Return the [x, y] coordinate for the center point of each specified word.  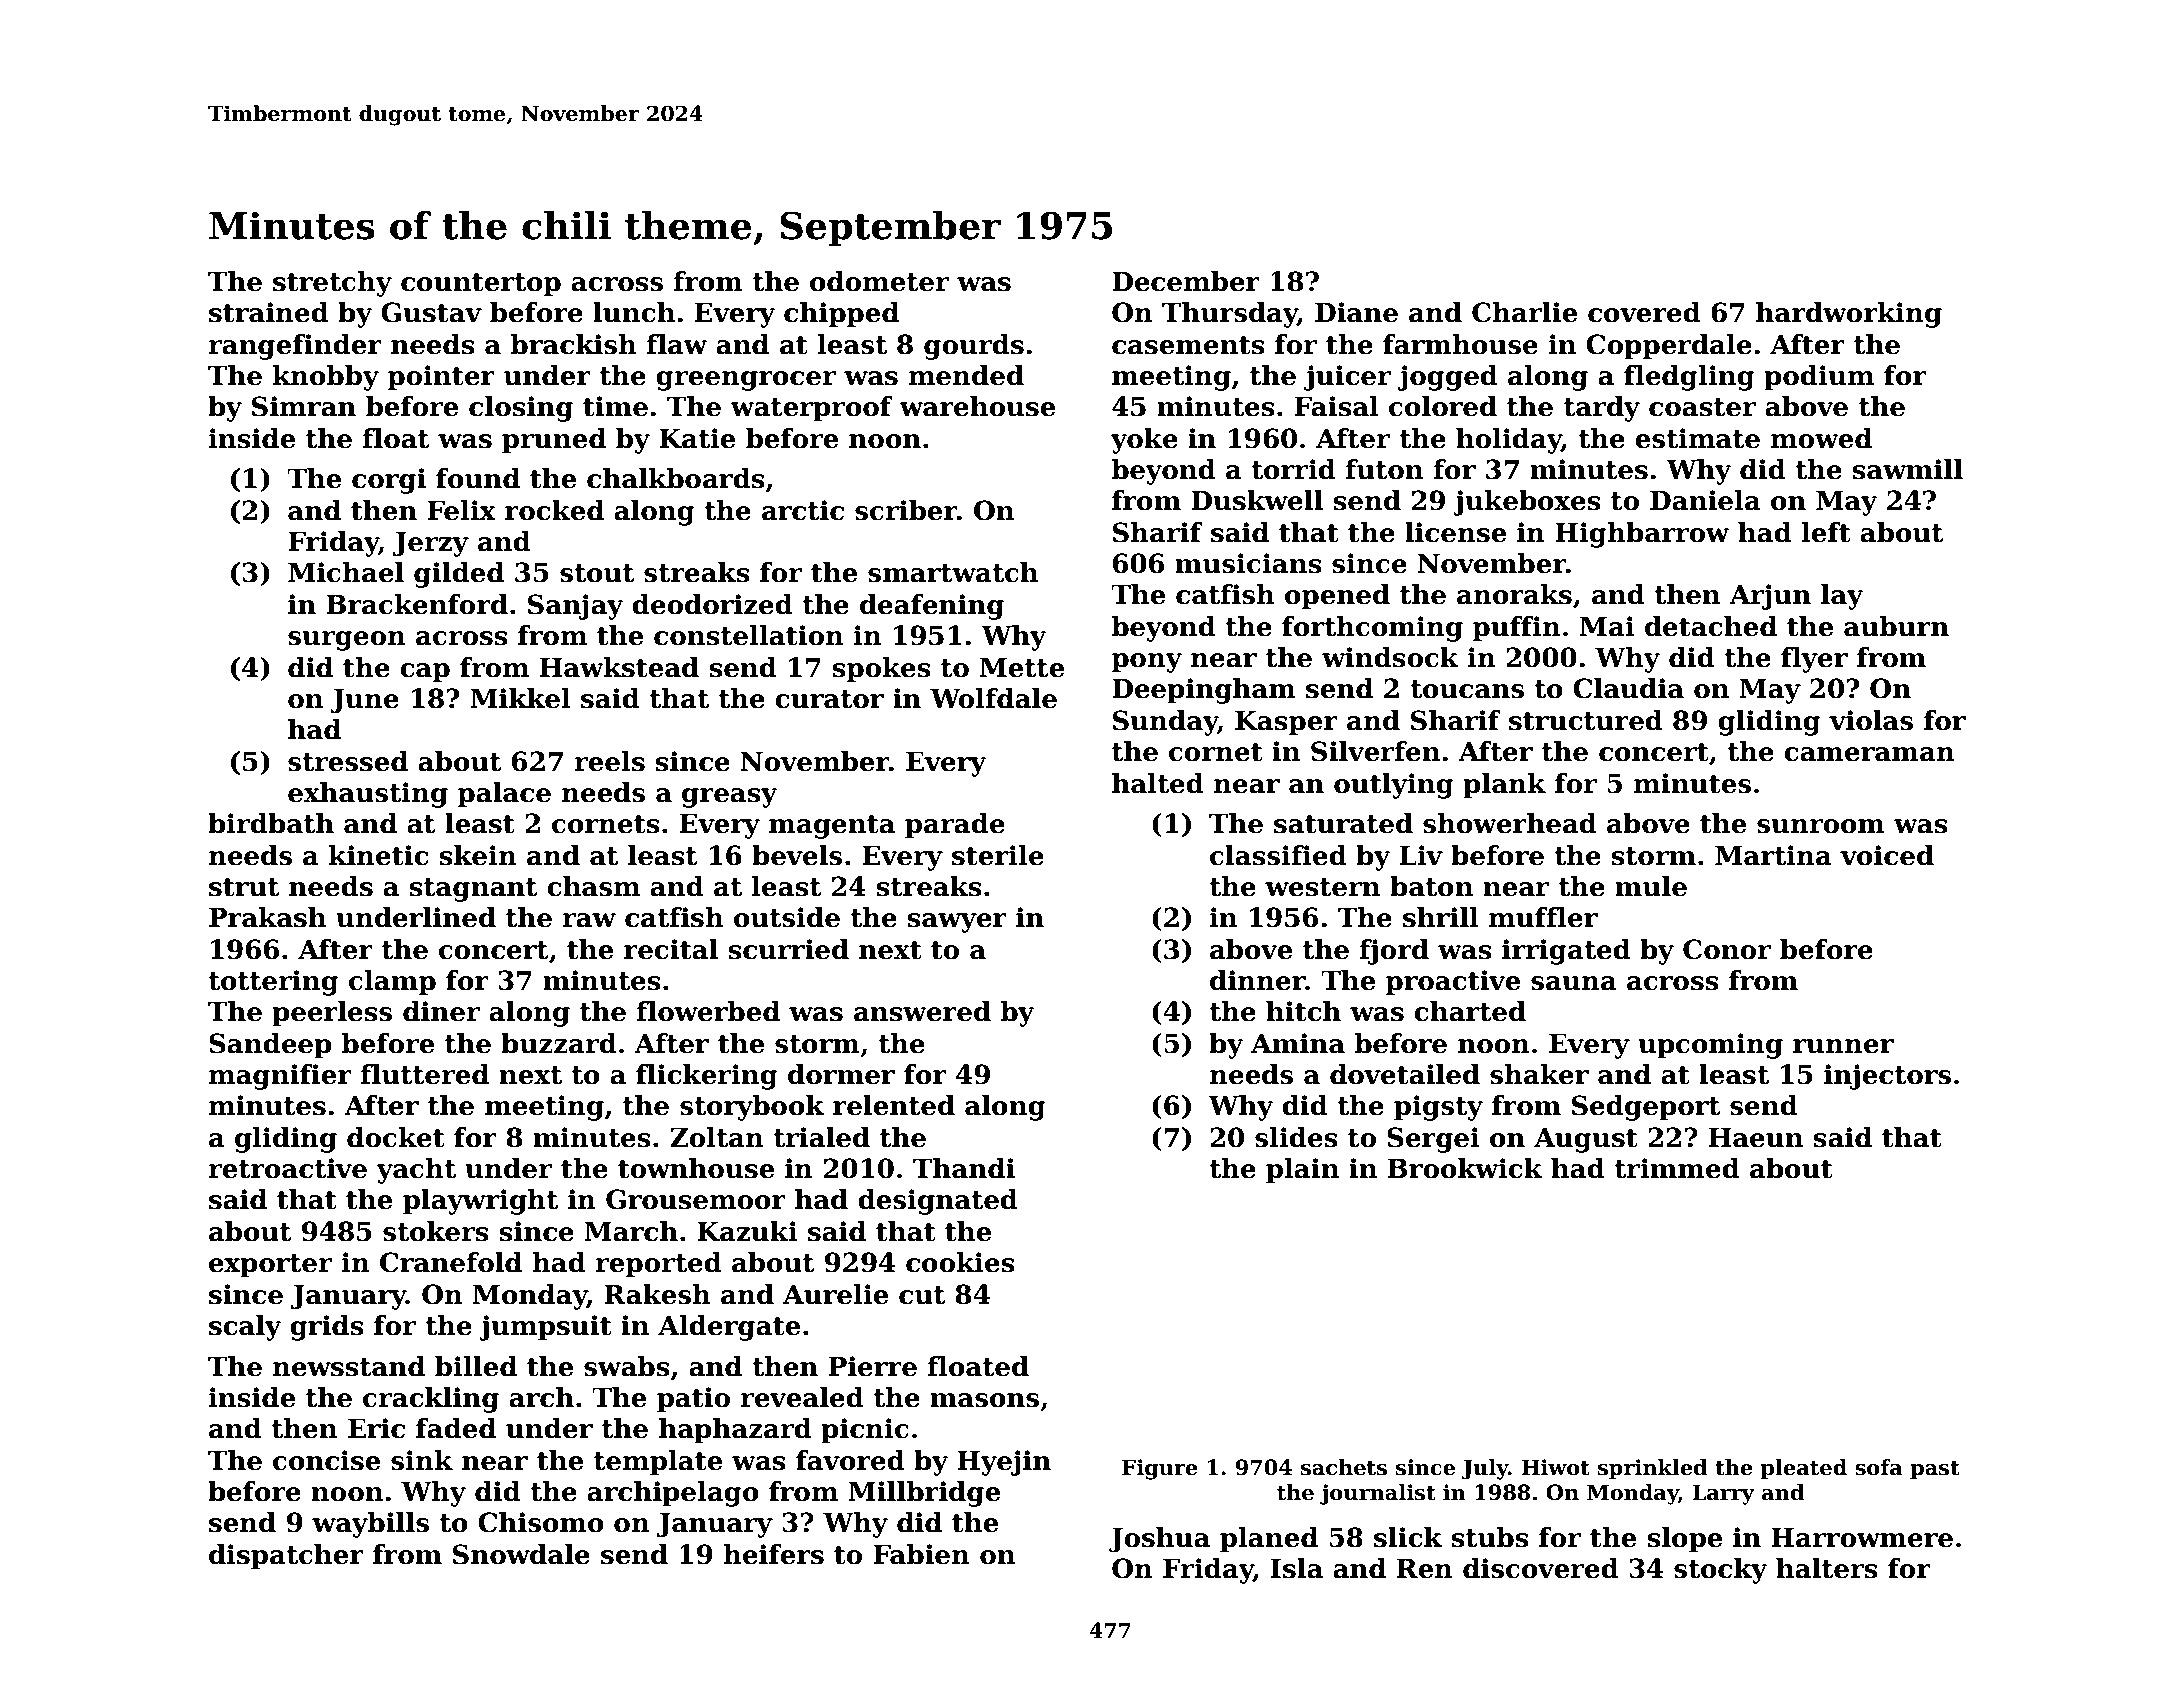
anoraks [1514, 594]
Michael [346, 572]
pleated [1803, 1469]
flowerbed [708, 1011]
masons [984, 1400]
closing [521, 409]
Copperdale [1669, 347]
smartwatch [953, 572]
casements [1188, 345]
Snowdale [521, 1554]
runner [1843, 1046]
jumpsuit [545, 1328]
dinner [1258, 980]
